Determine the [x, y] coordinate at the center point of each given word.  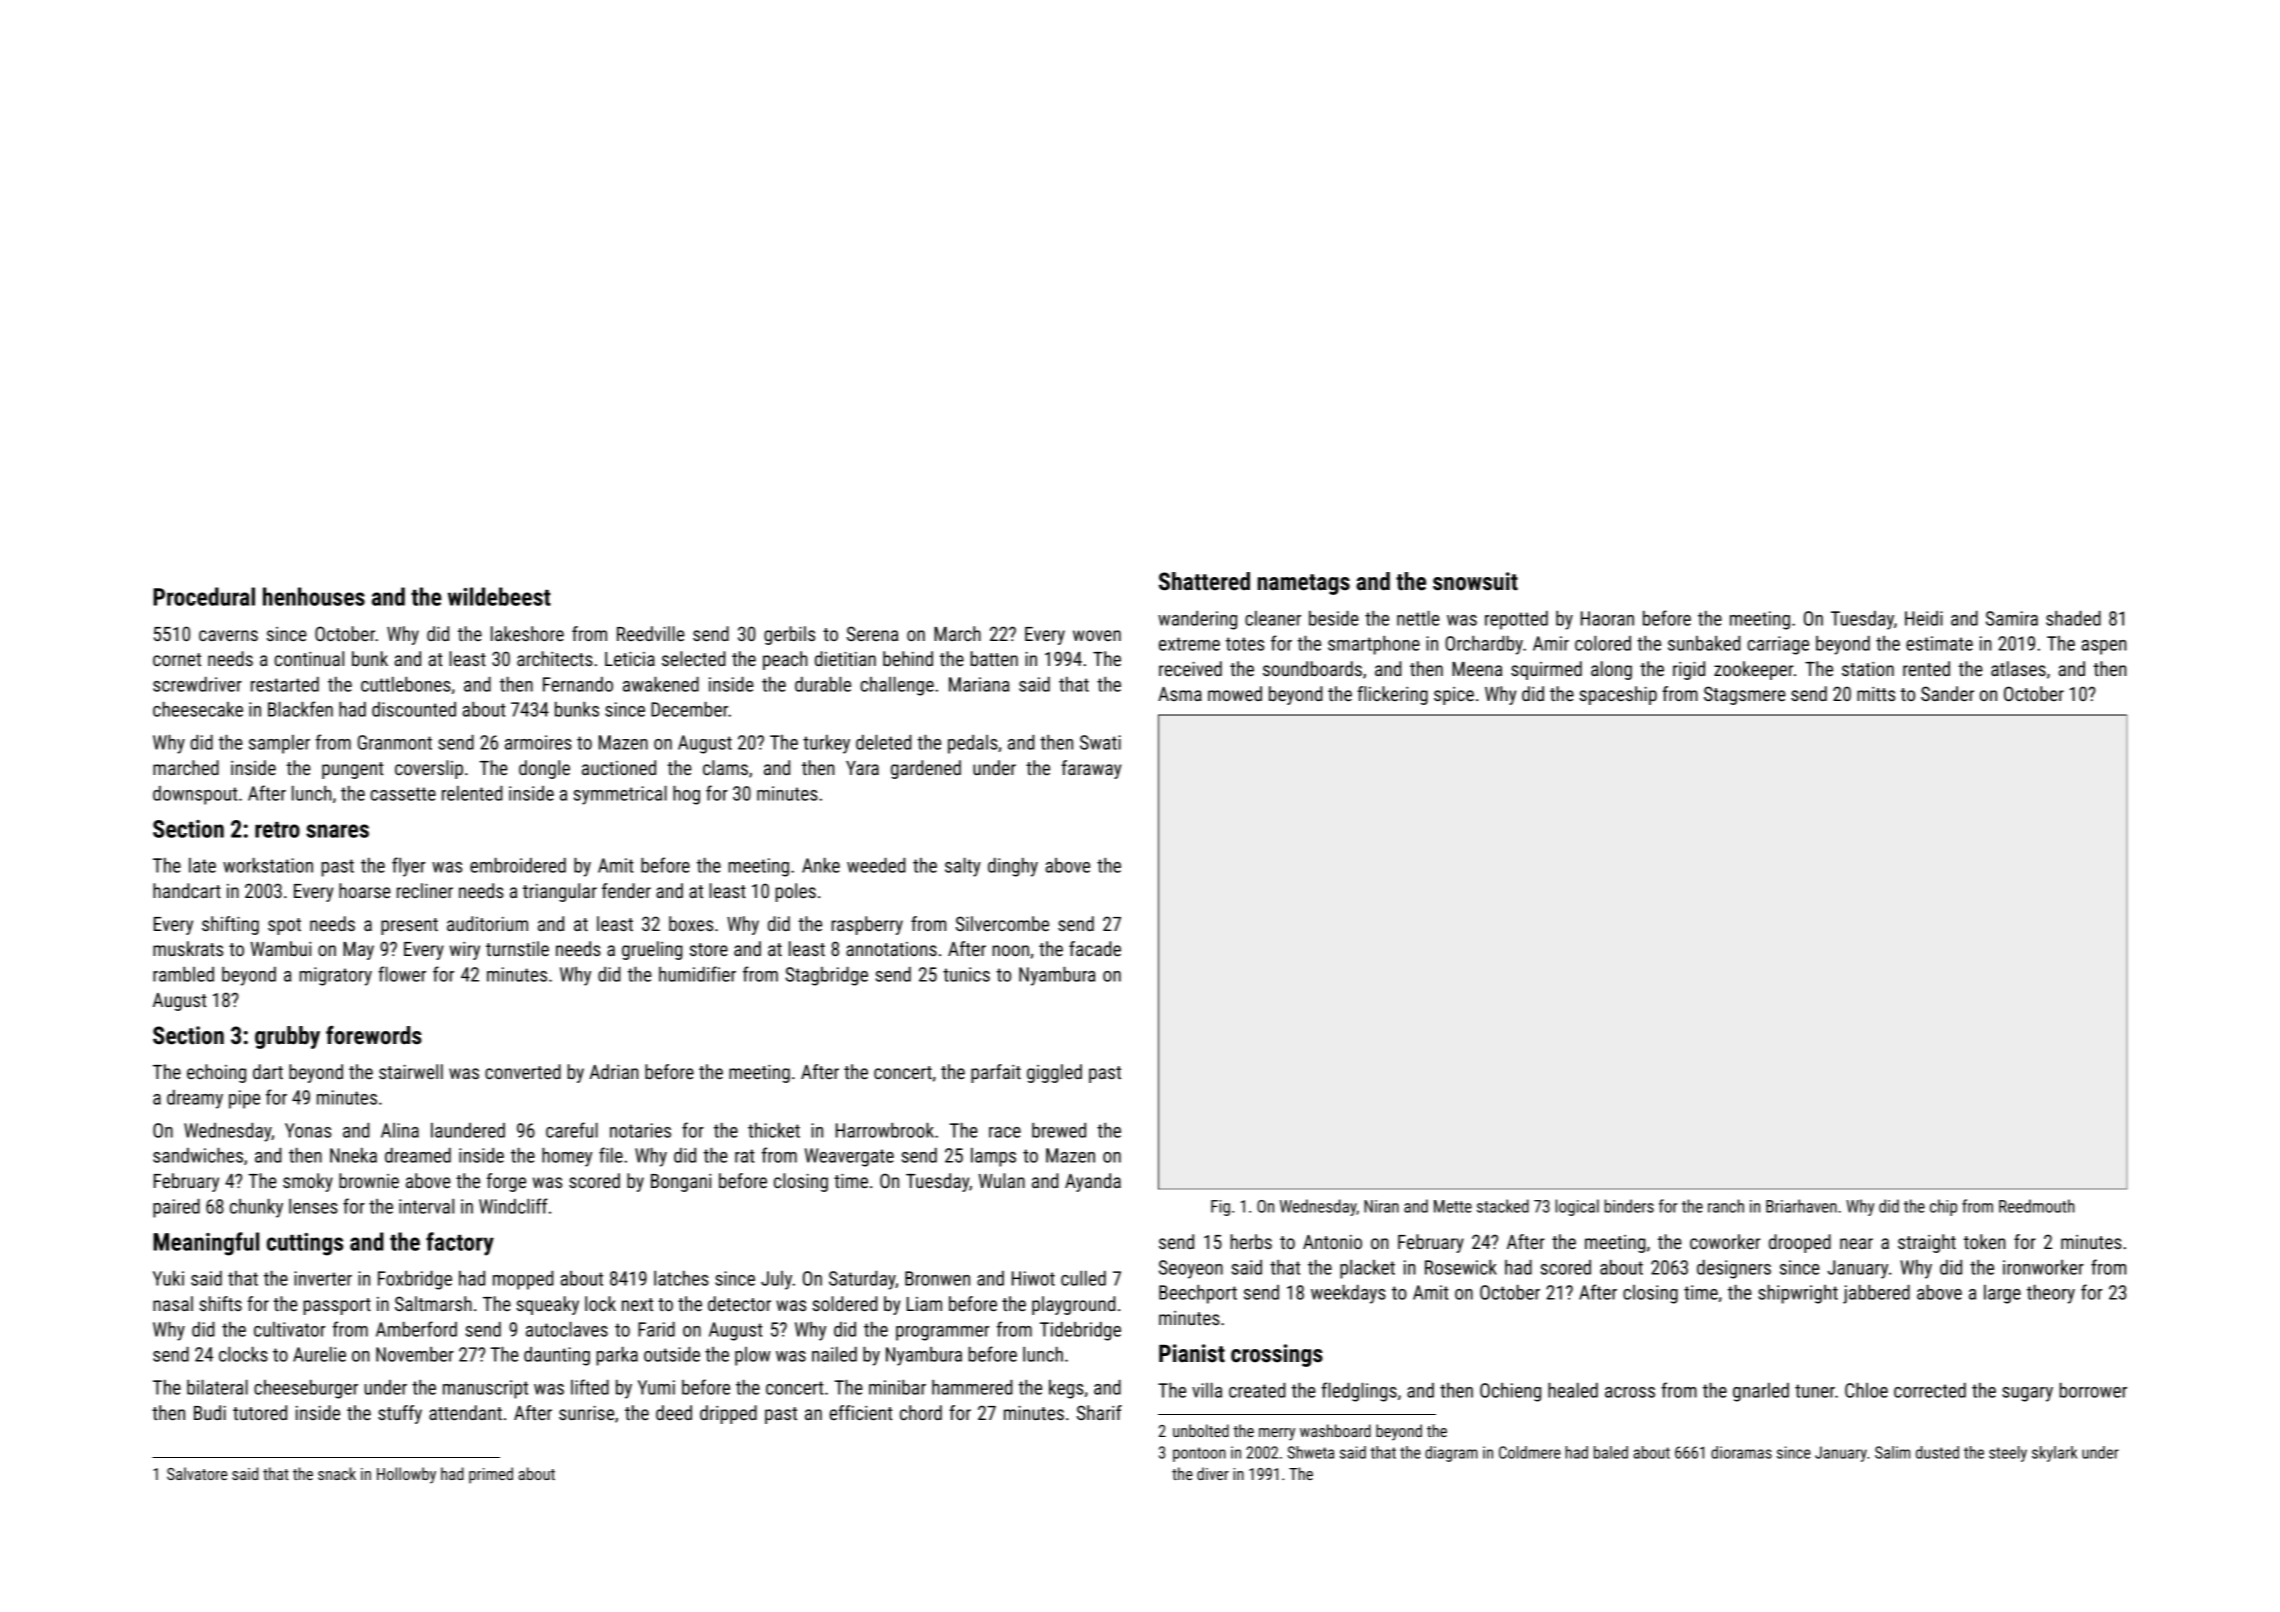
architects [555, 658]
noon [1011, 950]
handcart [187, 890]
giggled [1054, 1073]
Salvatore [197, 1473]
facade [1095, 948]
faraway [1091, 769]
